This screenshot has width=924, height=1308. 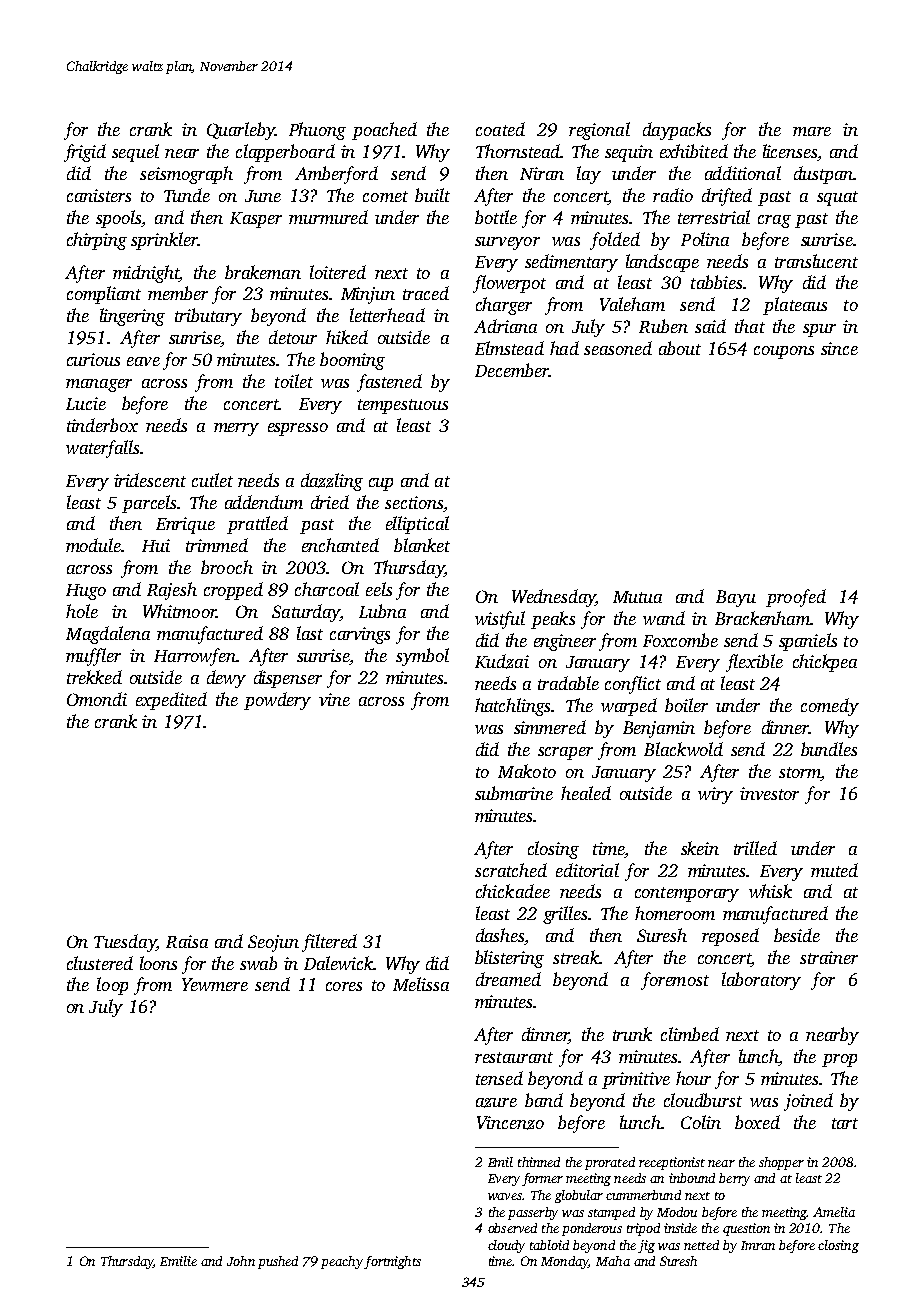 What do you see at coordinates (125, 943) in the screenshot?
I see `Tuesday` at bounding box center [125, 943].
